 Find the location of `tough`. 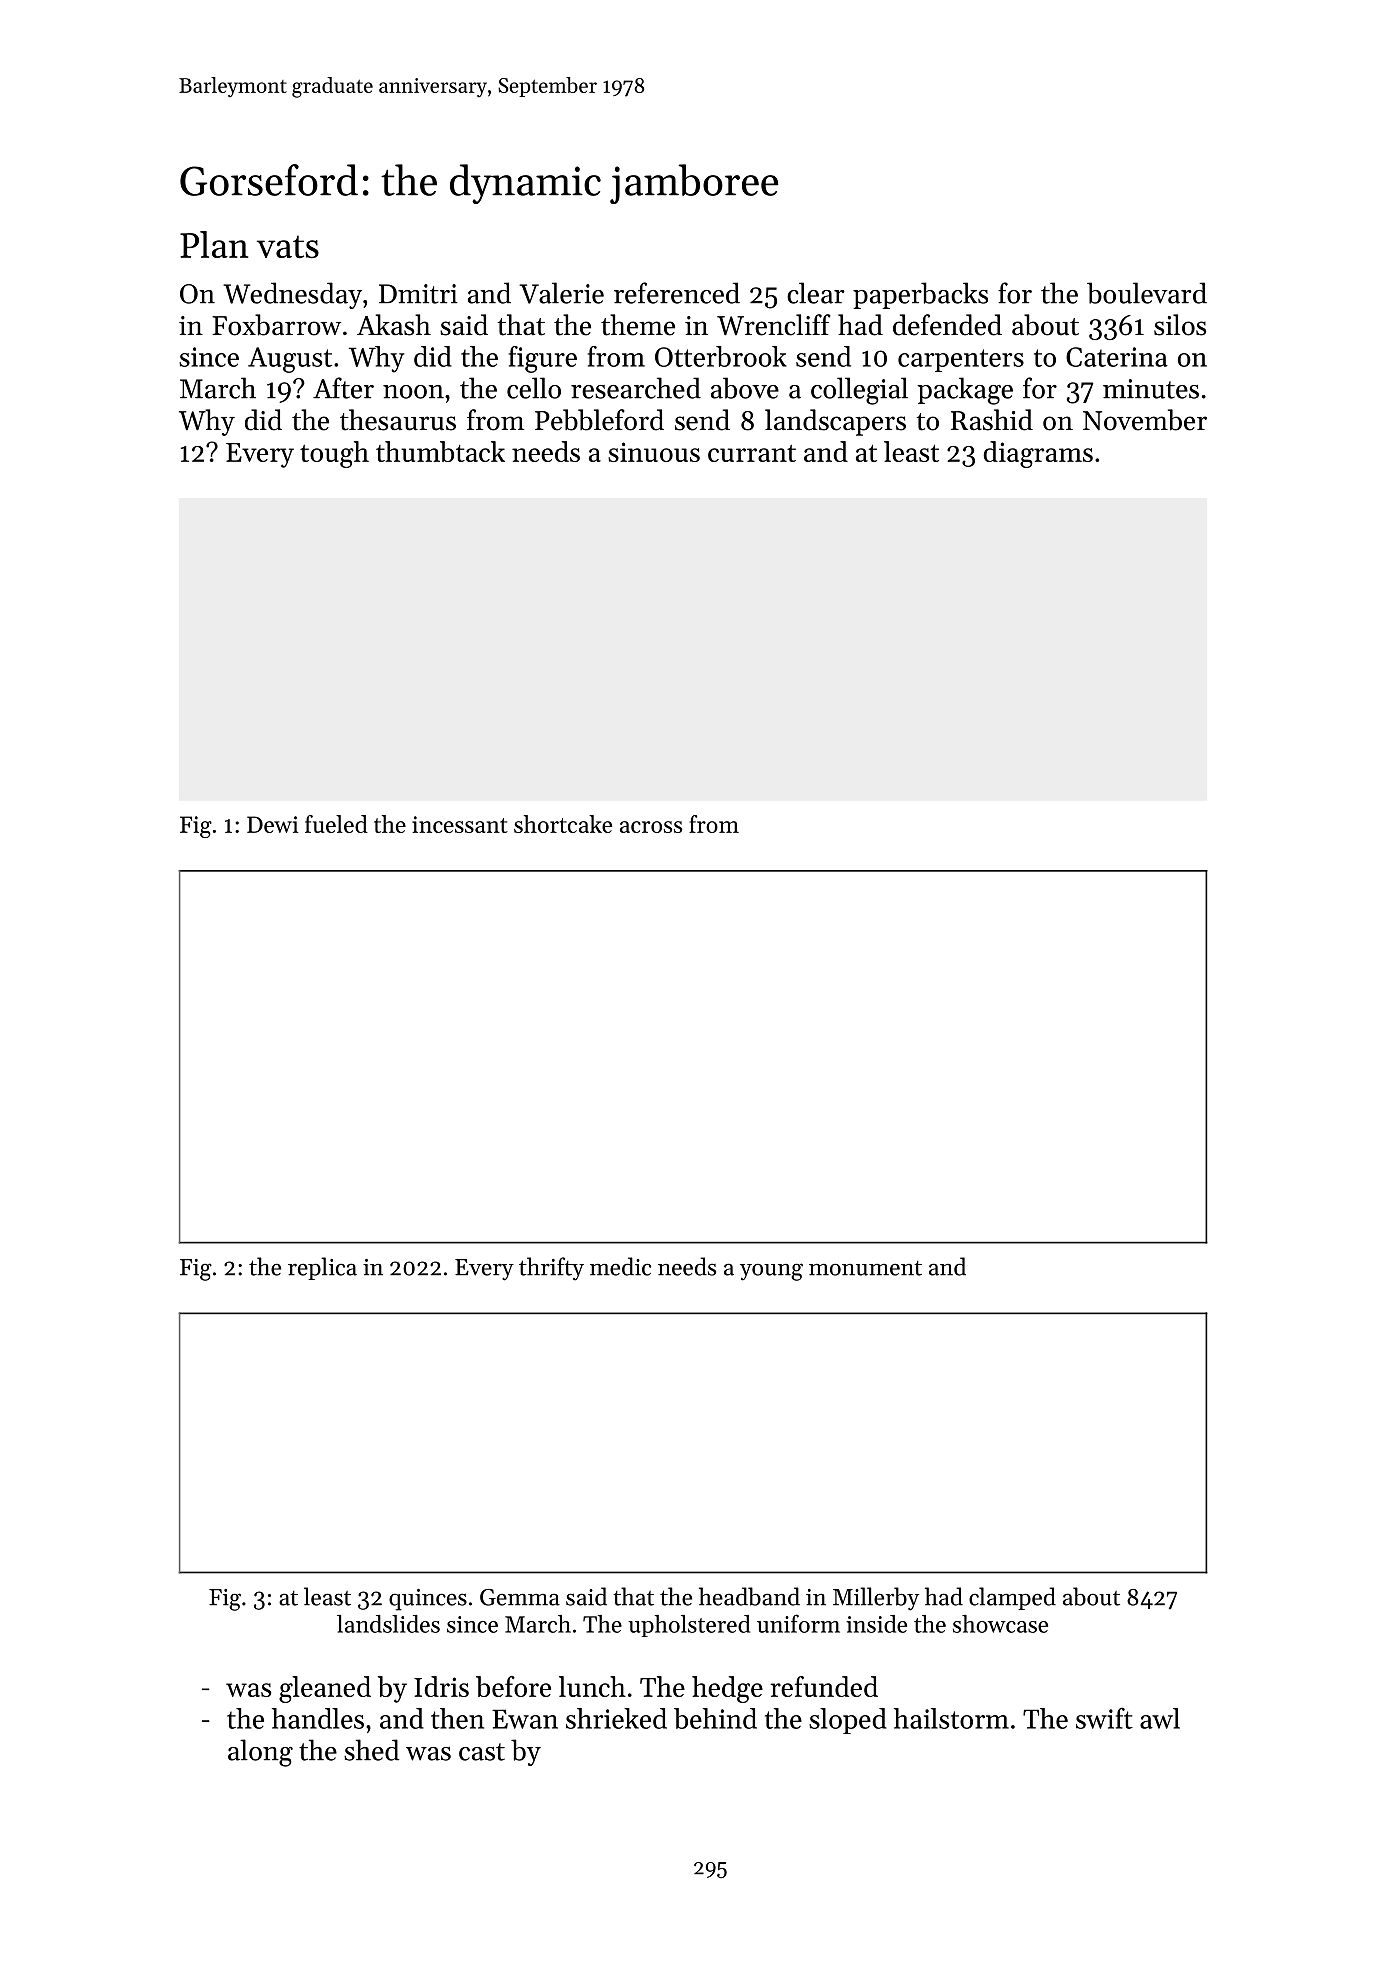

tough is located at coordinates (334, 454).
